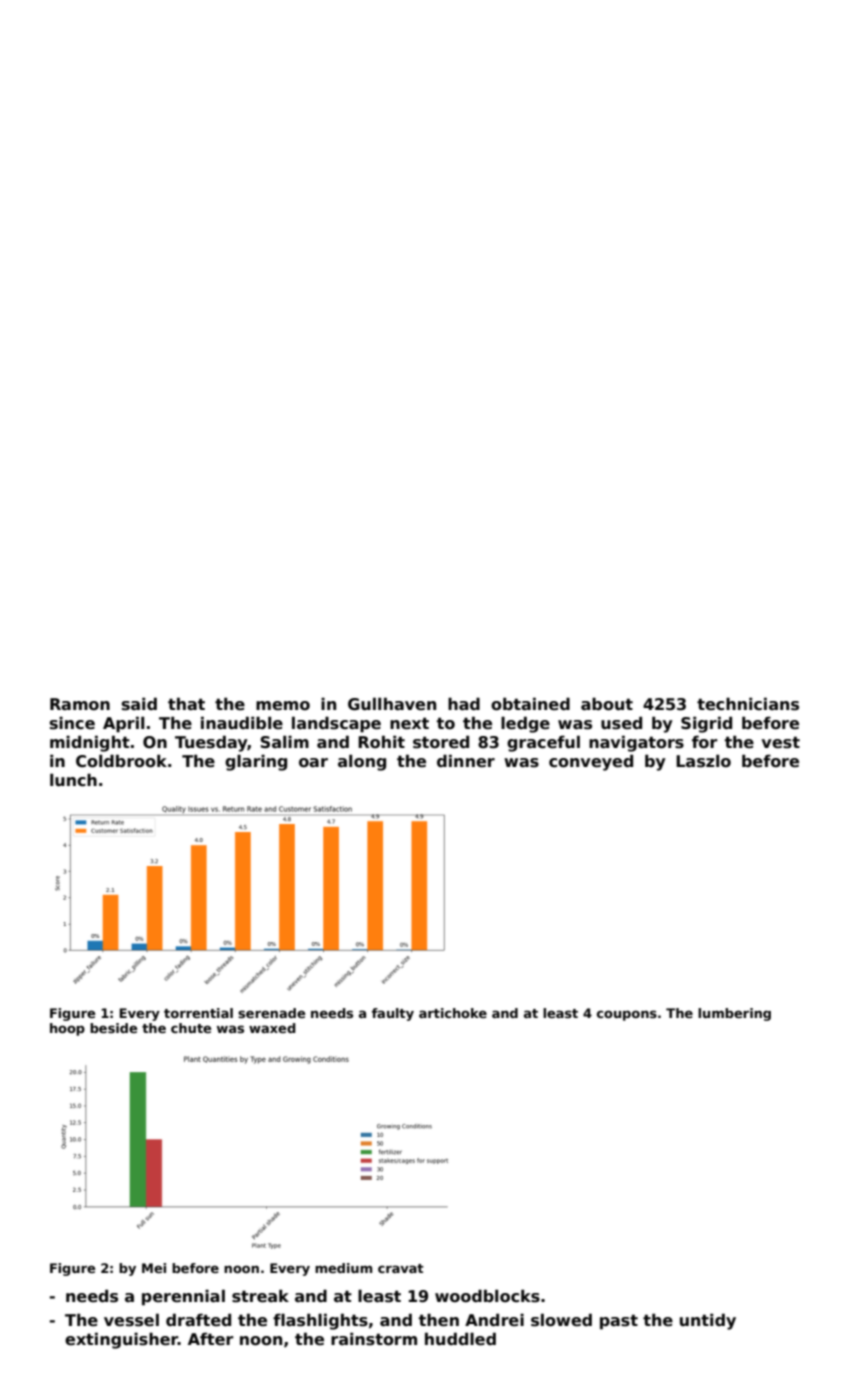 Image resolution: width=849 pixels, height=1400 pixels. Describe the element at coordinates (271, 1013) in the document. I see `serenade` at that location.
